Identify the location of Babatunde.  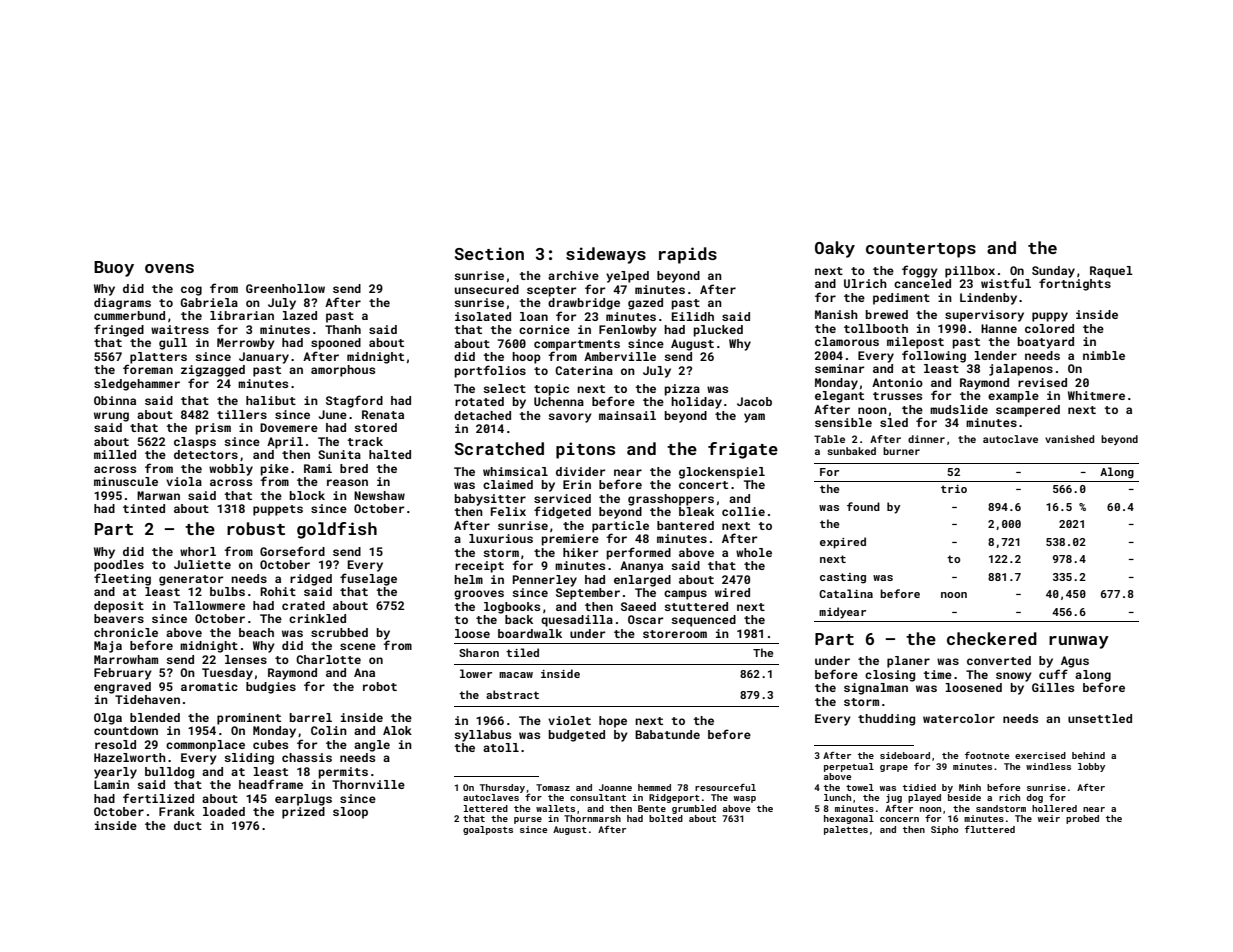
(667, 734).
